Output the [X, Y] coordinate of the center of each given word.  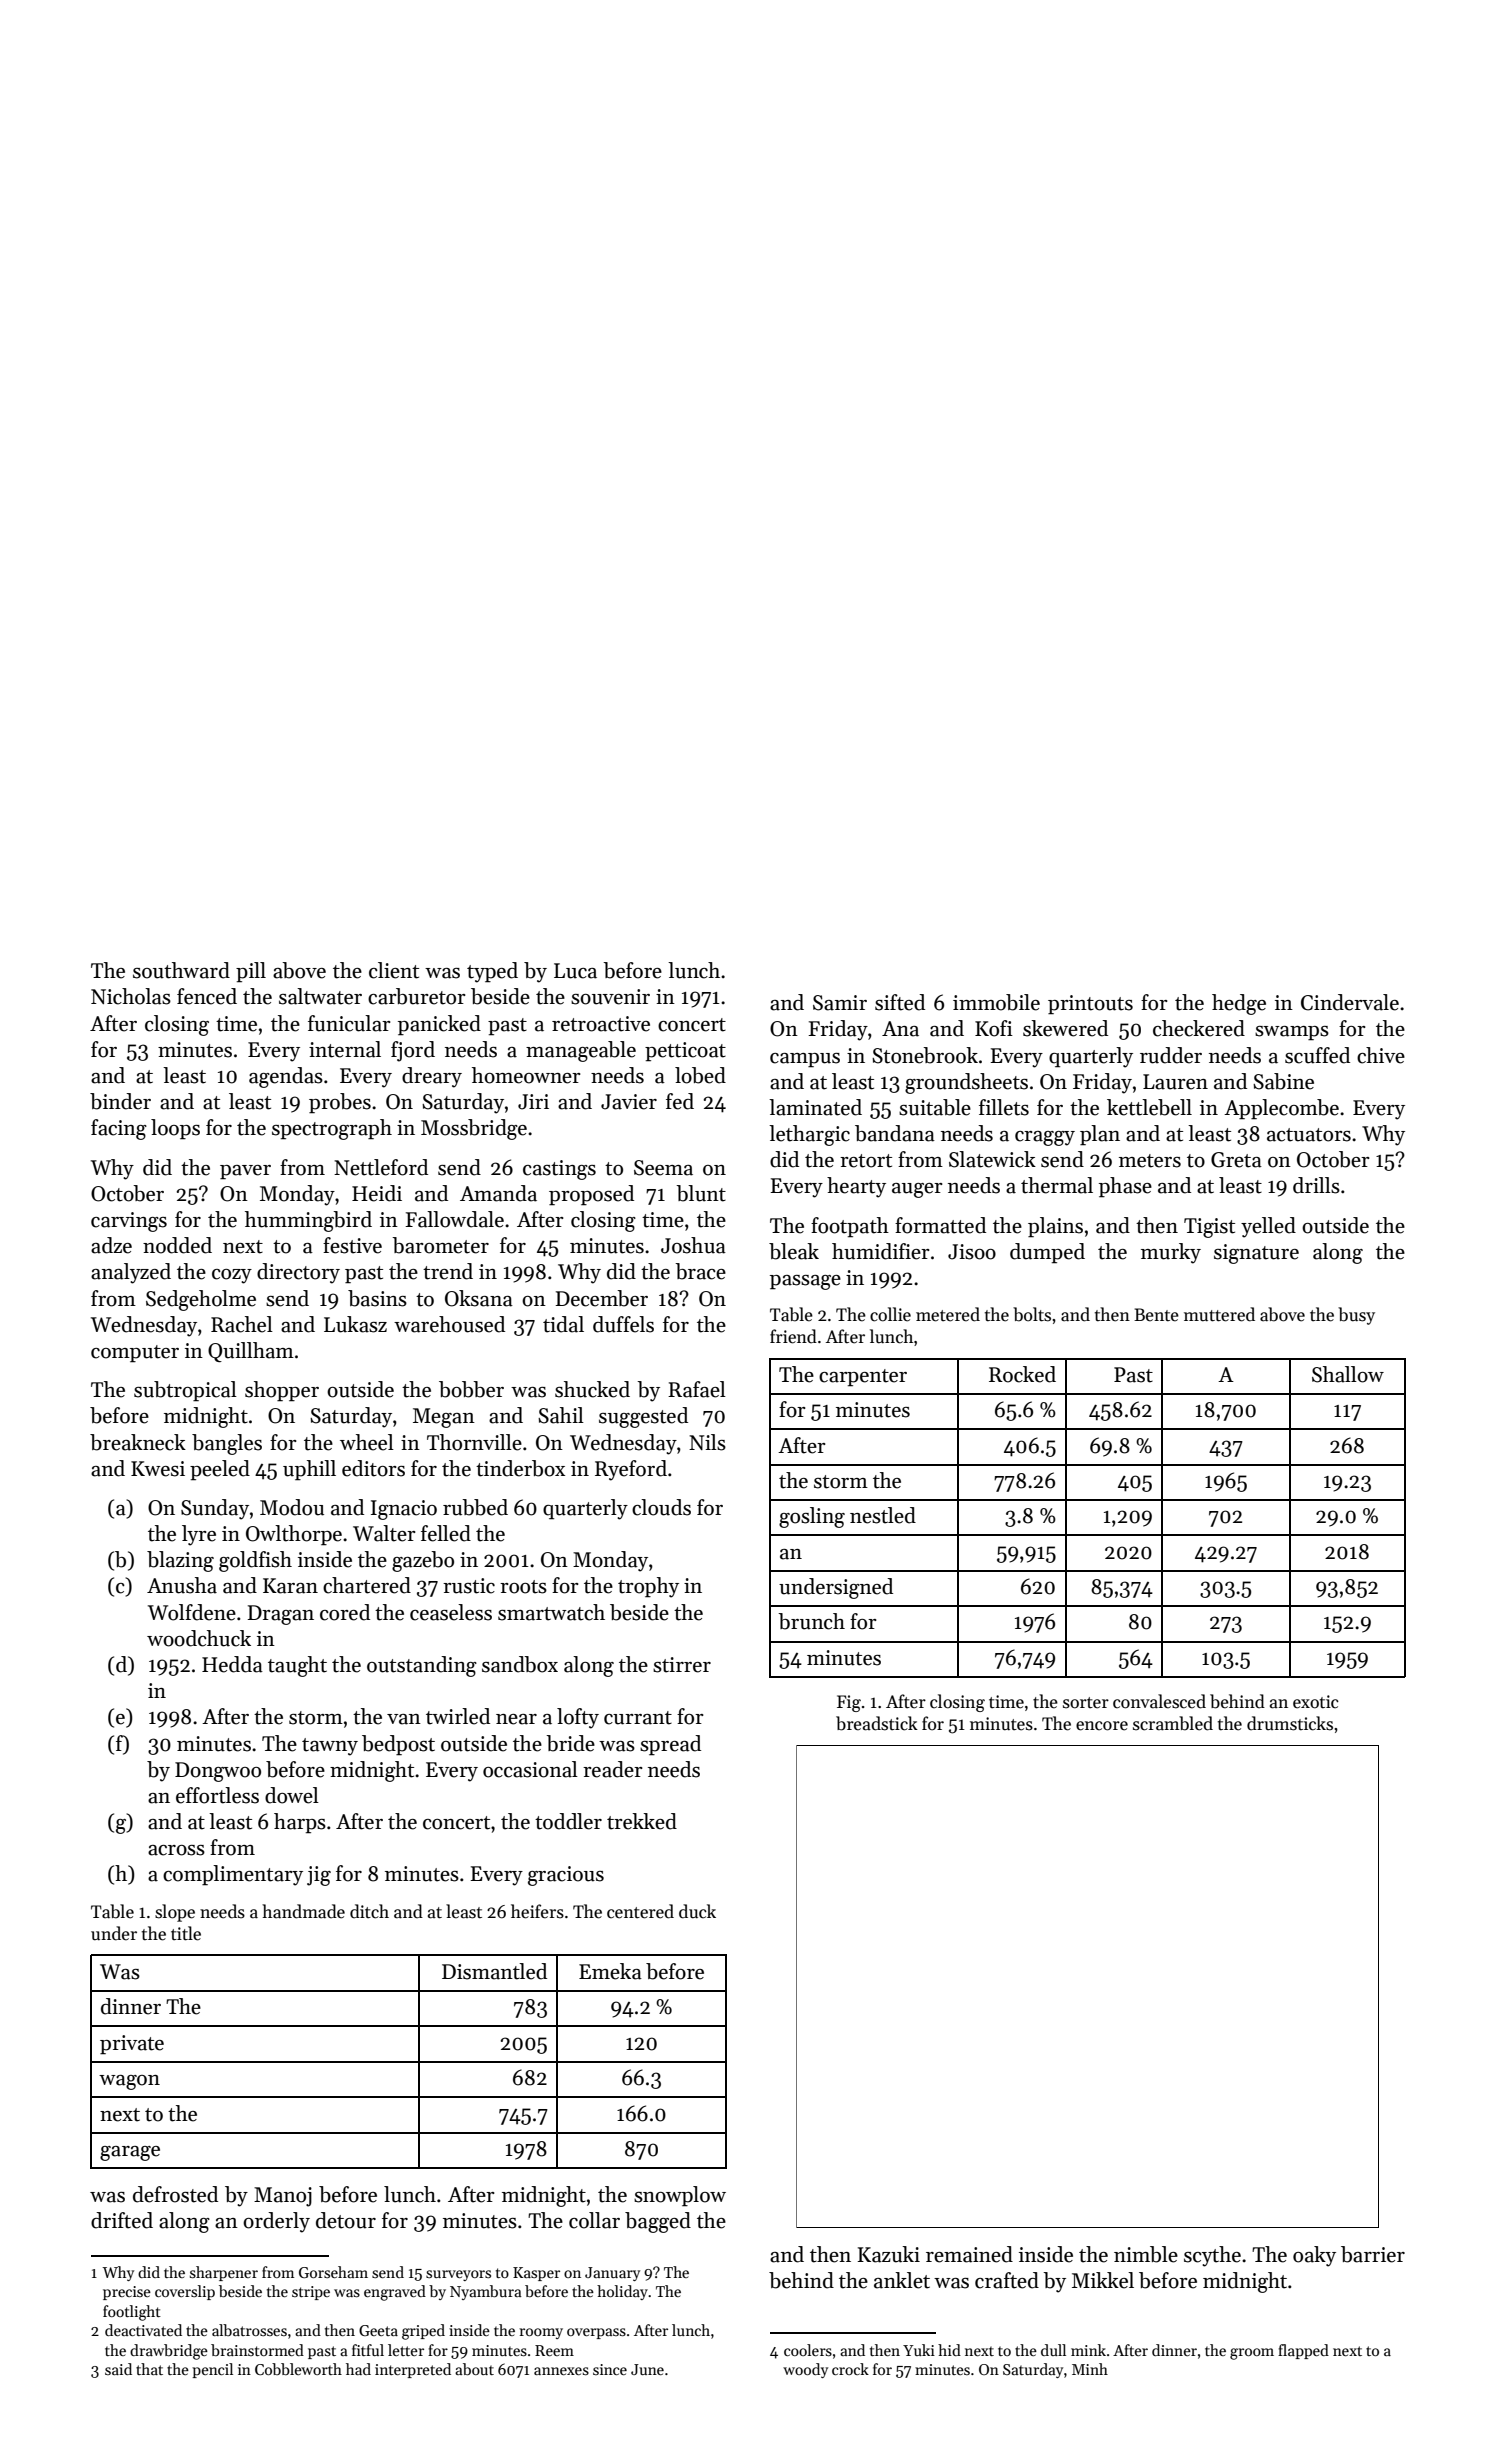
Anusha [182, 1585]
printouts [1090, 1005]
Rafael [697, 1389]
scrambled [1173, 1723]
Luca [575, 971]
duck [697, 1911]
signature [1256, 1254]
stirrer [682, 1665]
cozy [232, 1276]
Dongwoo [218, 1772]
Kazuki [889, 2254]
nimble [1146, 2254]
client [394, 970]
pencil [212, 2370]
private [132, 2045]
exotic [1316, 1702]
